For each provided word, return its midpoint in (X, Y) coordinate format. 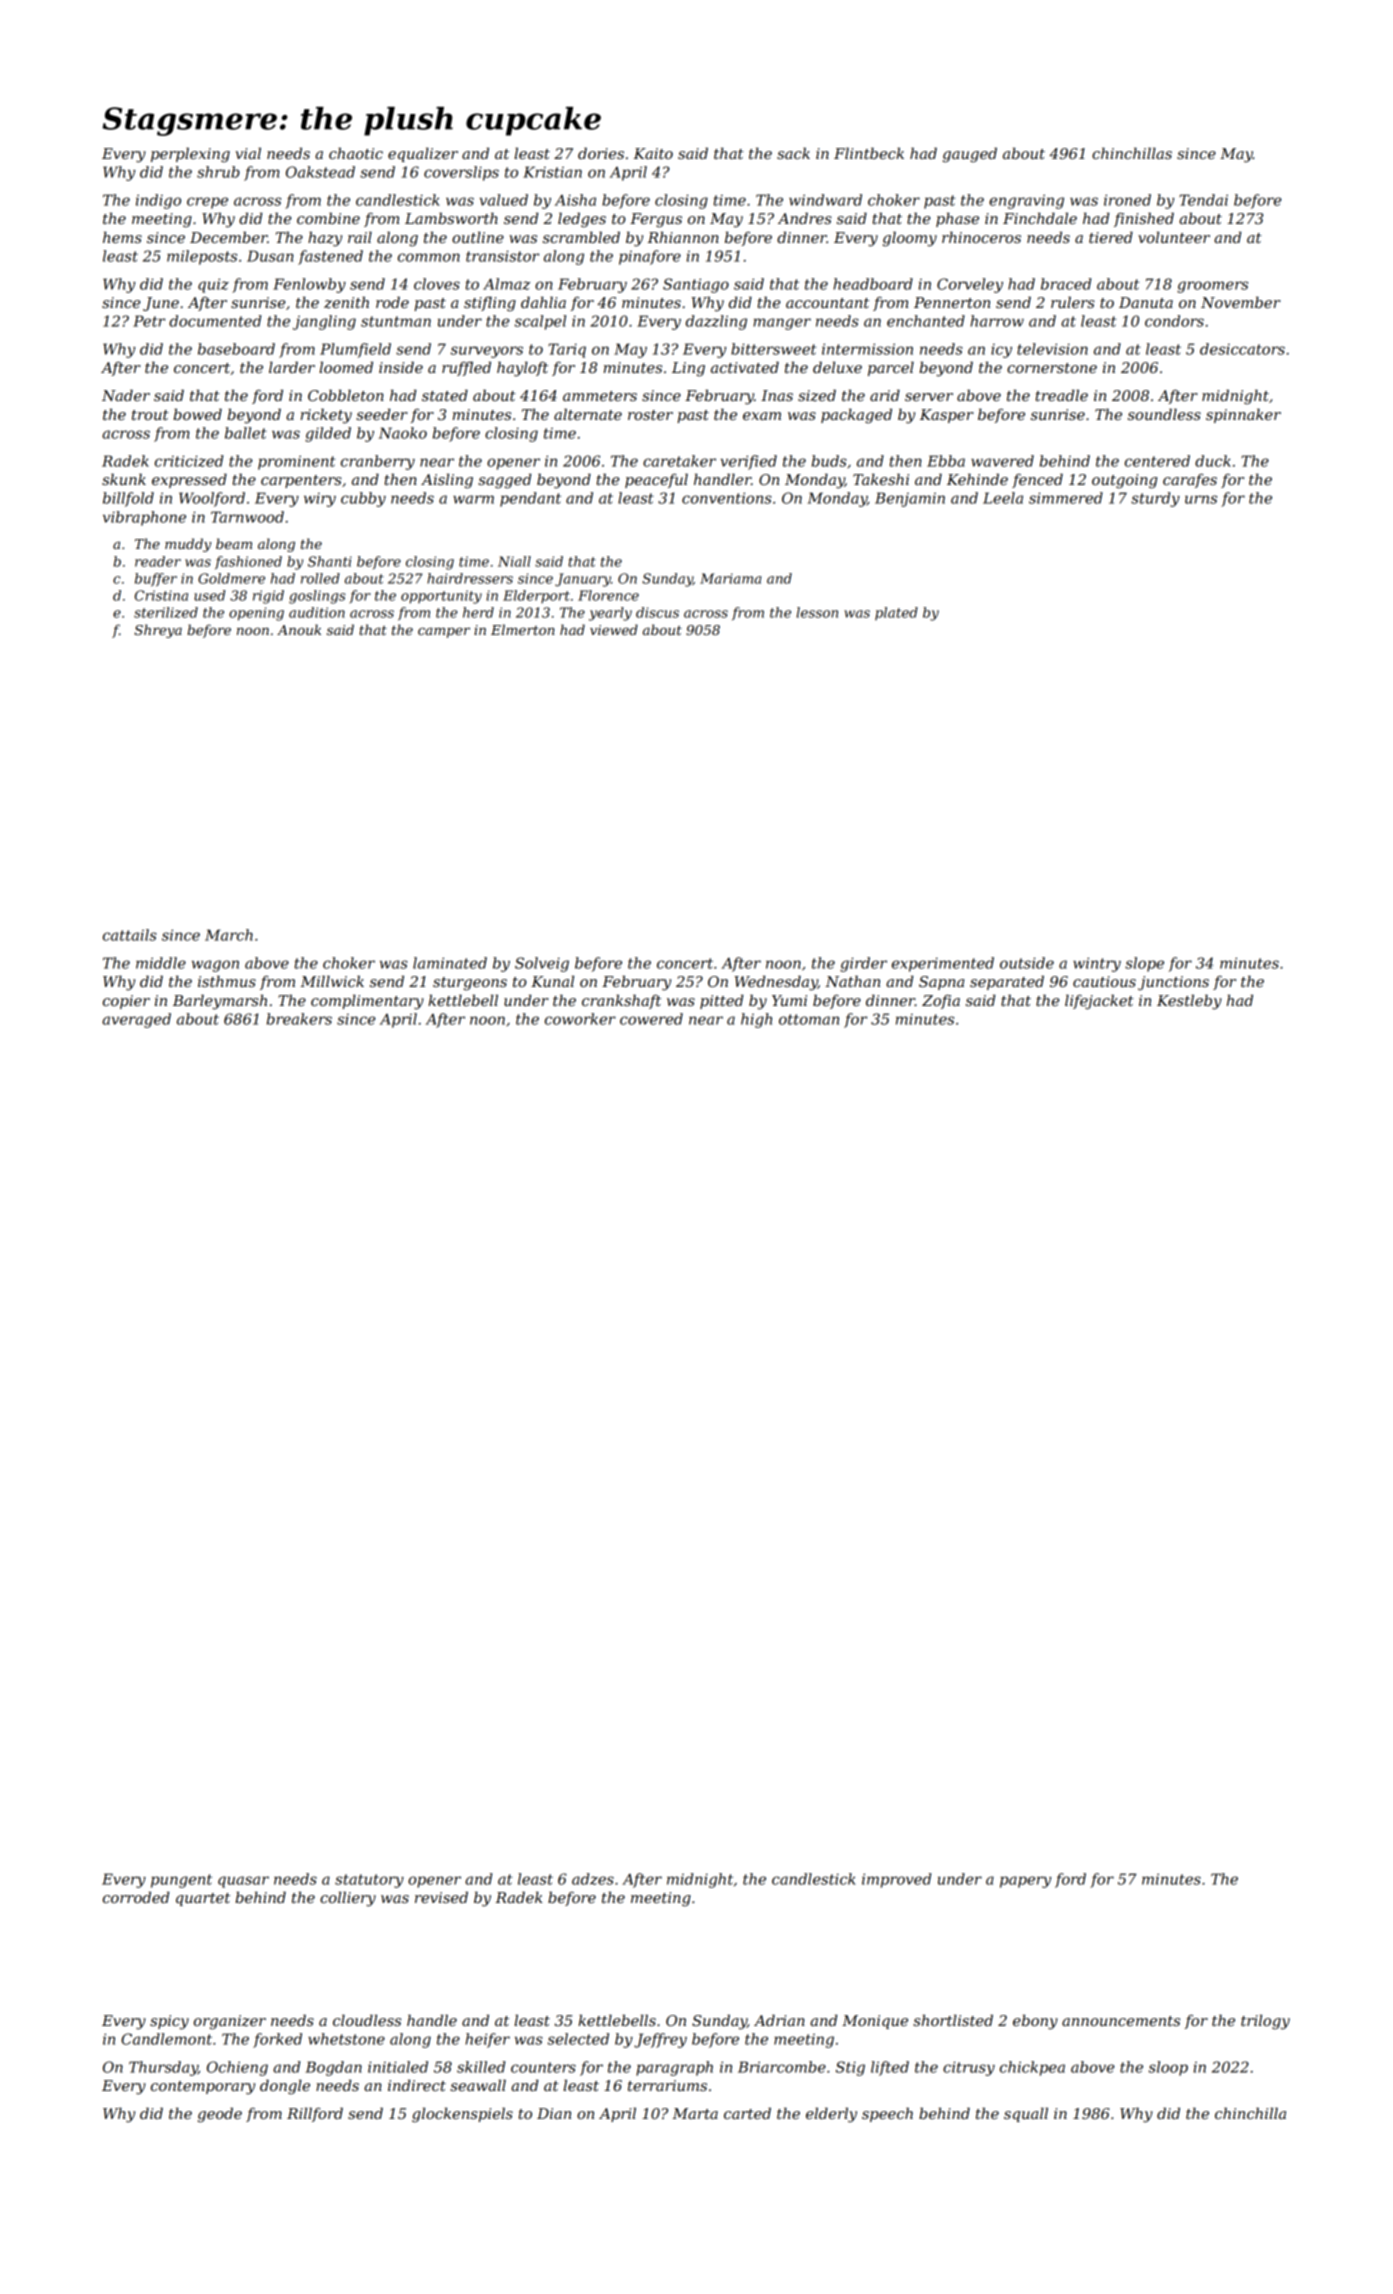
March (229, 935)
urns (1201, 499)
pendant (530, 499)
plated (896, 613)
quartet (203, 1899)
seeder (382, 414)
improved (896, 1880)
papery (1025, 1882)
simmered (1066, 498)
